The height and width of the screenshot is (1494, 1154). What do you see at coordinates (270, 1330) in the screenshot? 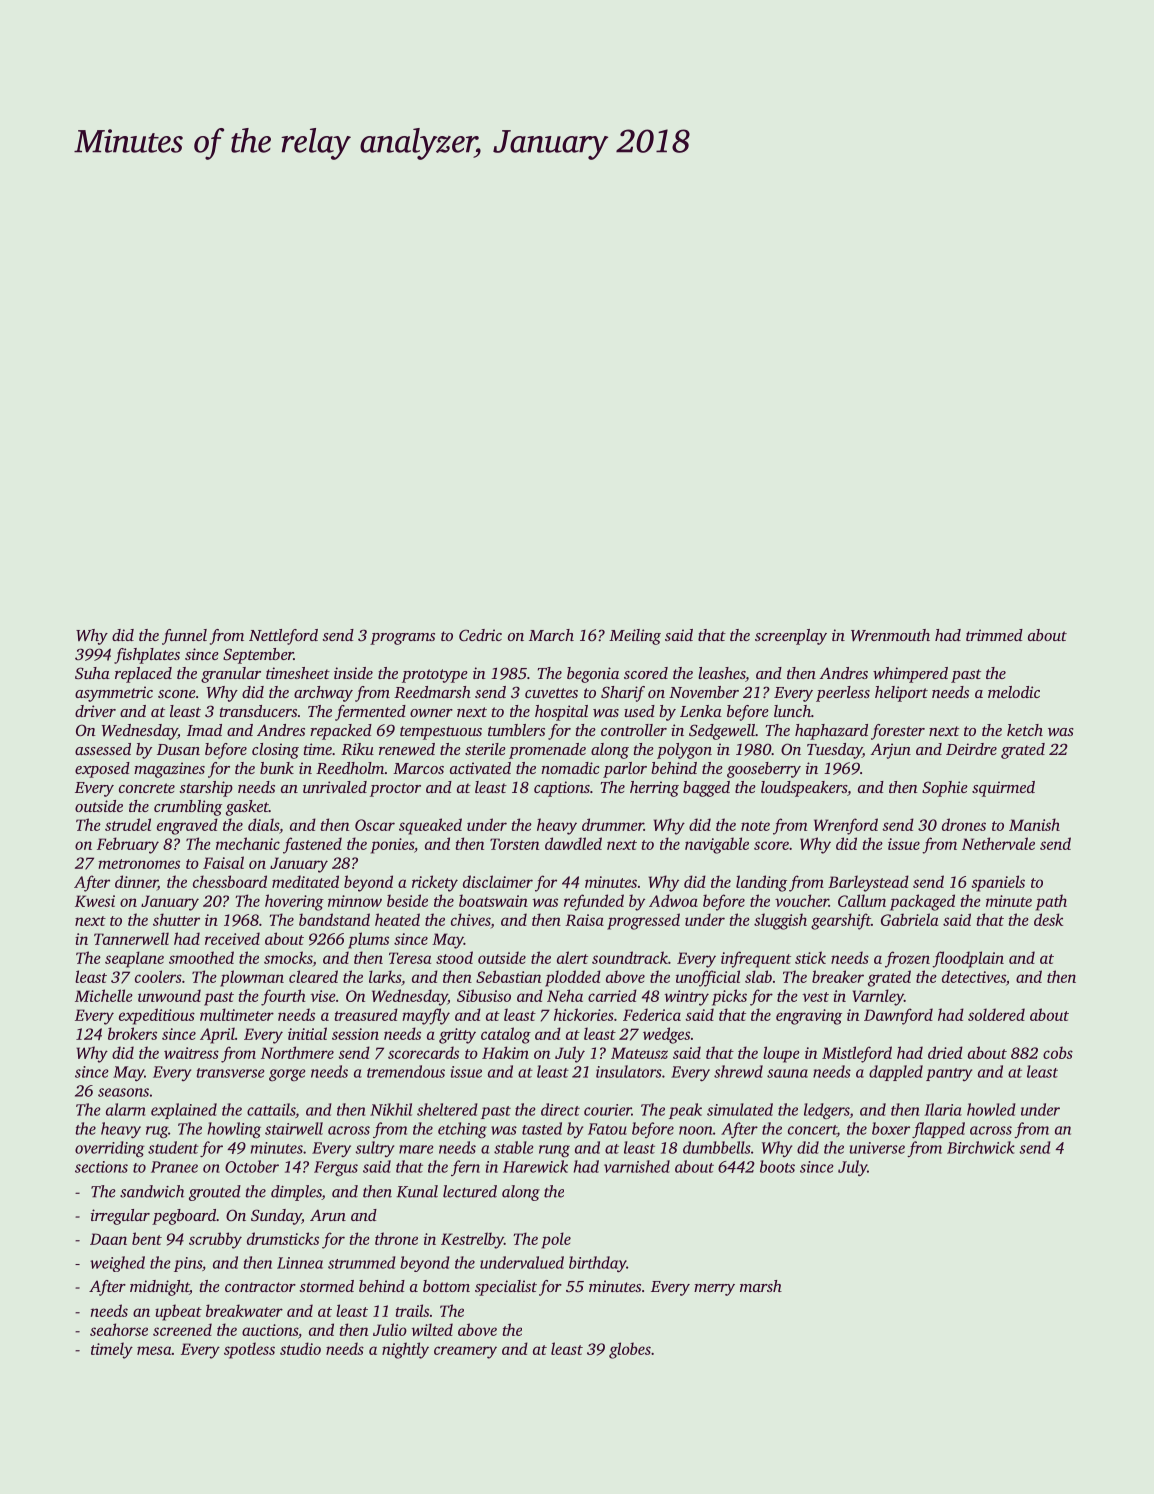
I see `auctions` at bounding box center [270, 1330].
